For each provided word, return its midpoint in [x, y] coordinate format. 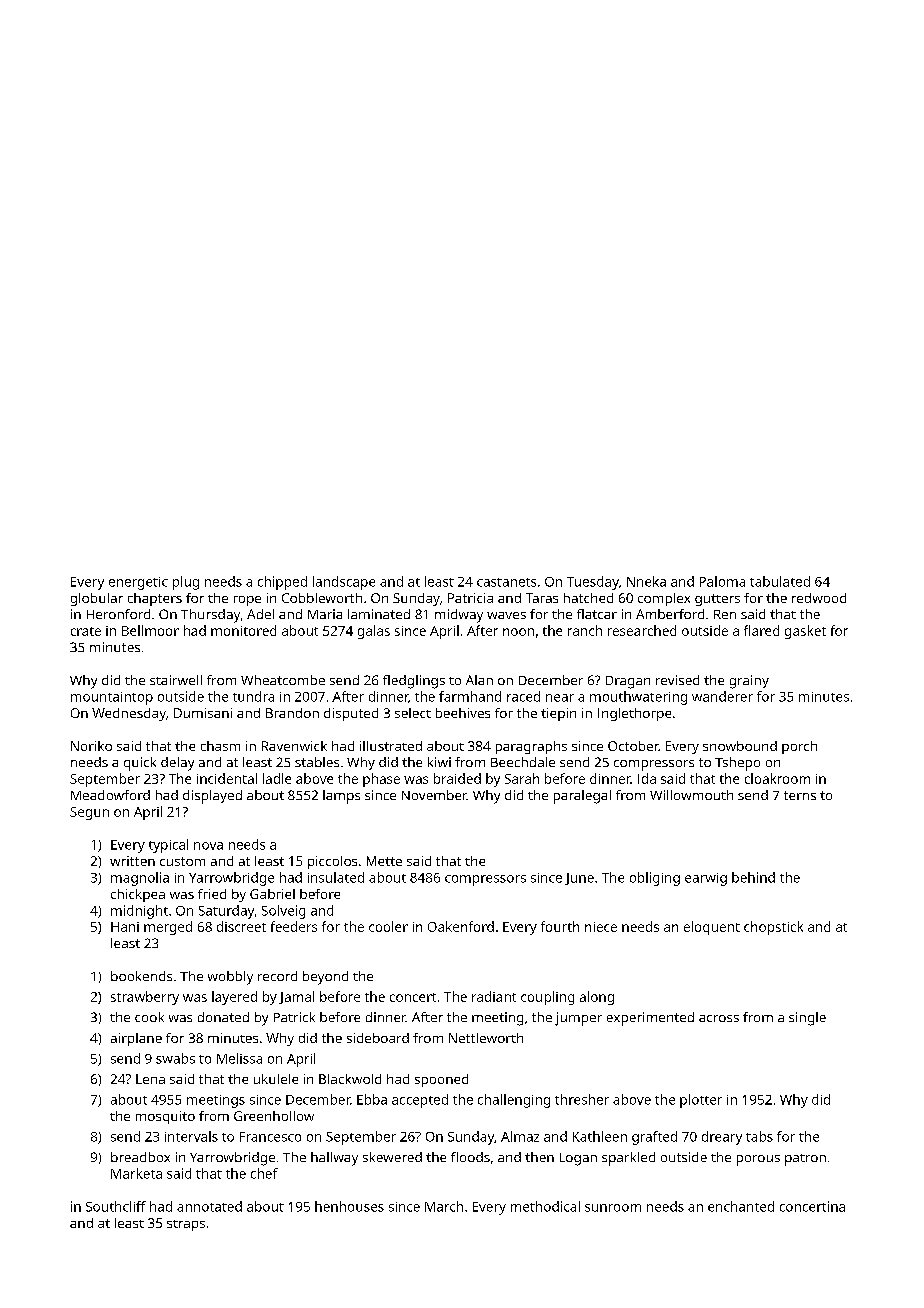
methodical [545, 1206]
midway [459, 616]
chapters [155, 599]
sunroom [613, 1208]
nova [208, 846]
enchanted [741, 1206]
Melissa [239, 1058]
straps [186, 1225]
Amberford [670, 614]
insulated [336, 877]
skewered [392, 1157]
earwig [706, 879]
